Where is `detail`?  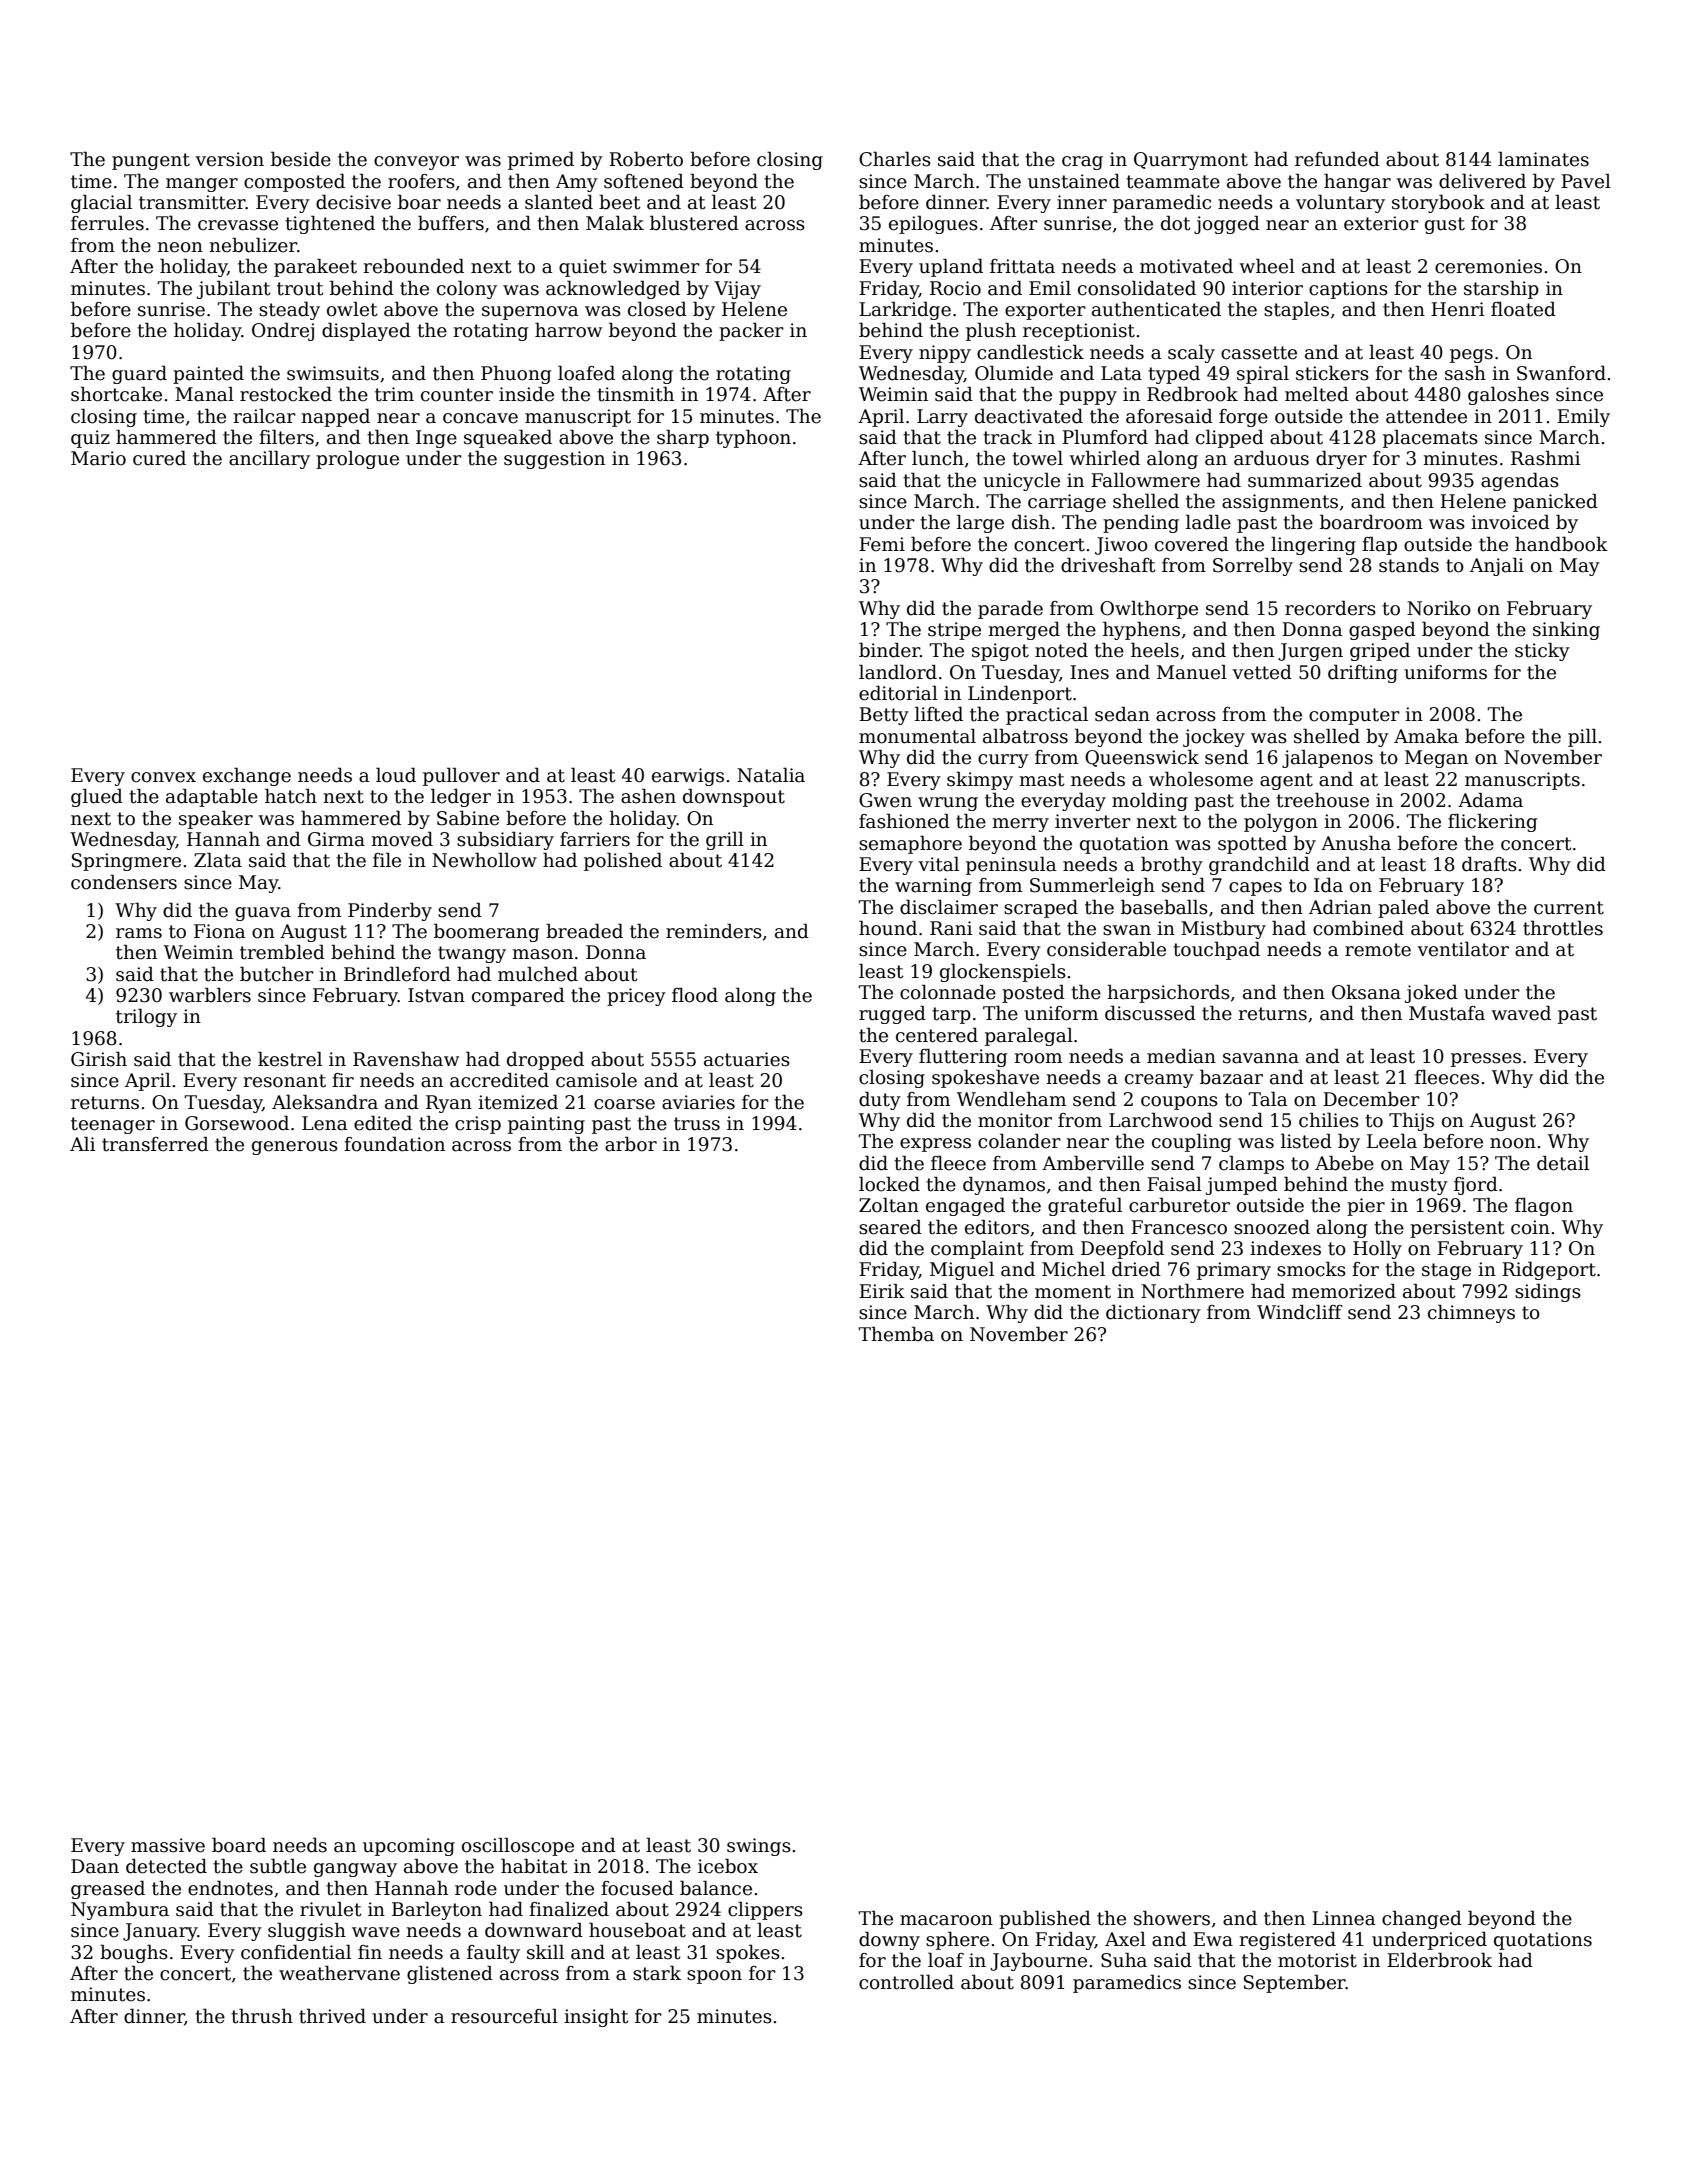 detail is located at coordinates (1563, 1163).
